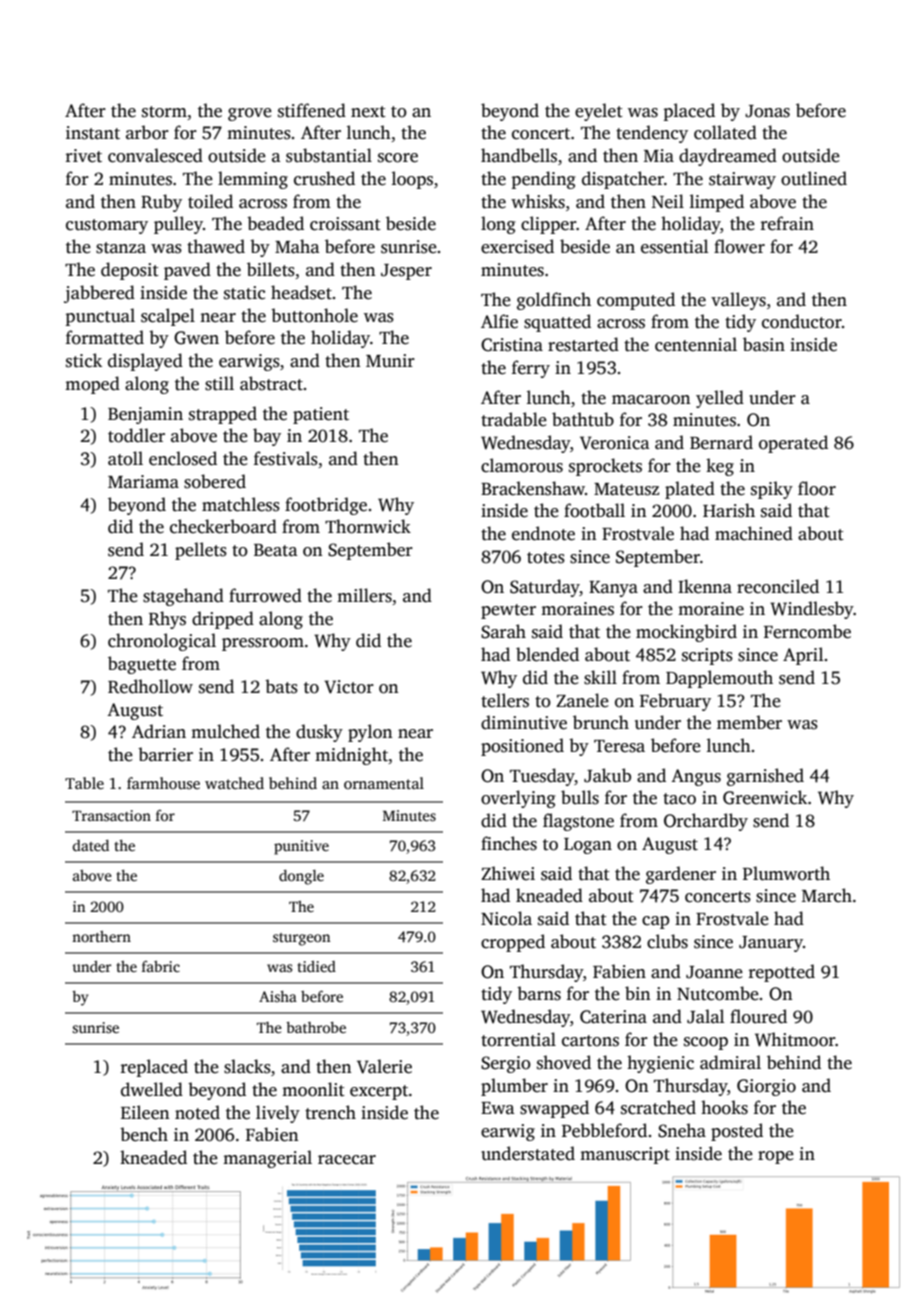 The image size is (924, 1314). I want to click on stagehand, so click(183, 597).
